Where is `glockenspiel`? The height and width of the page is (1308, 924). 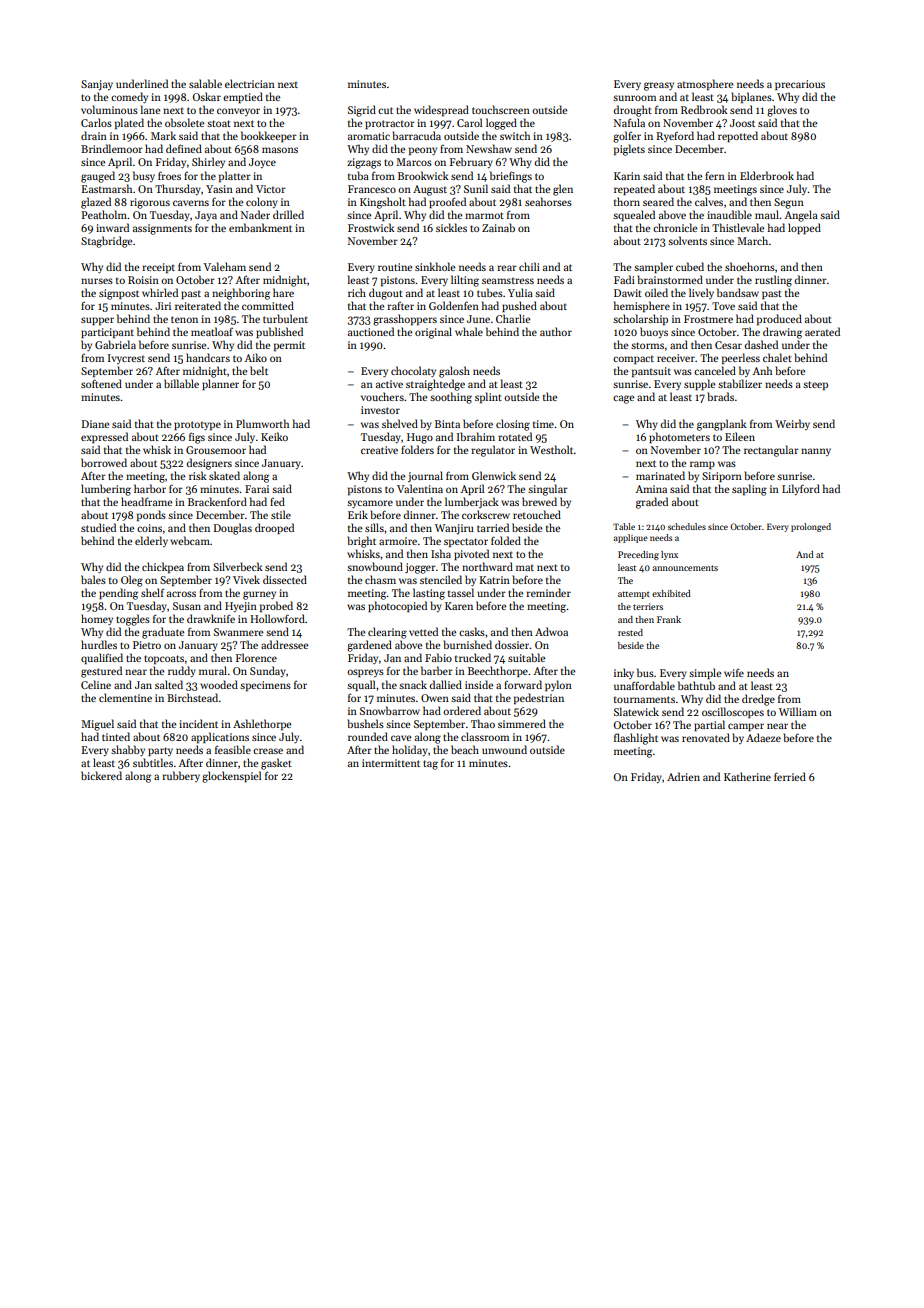 glockenspiel is located at coordinates (231, 777).
